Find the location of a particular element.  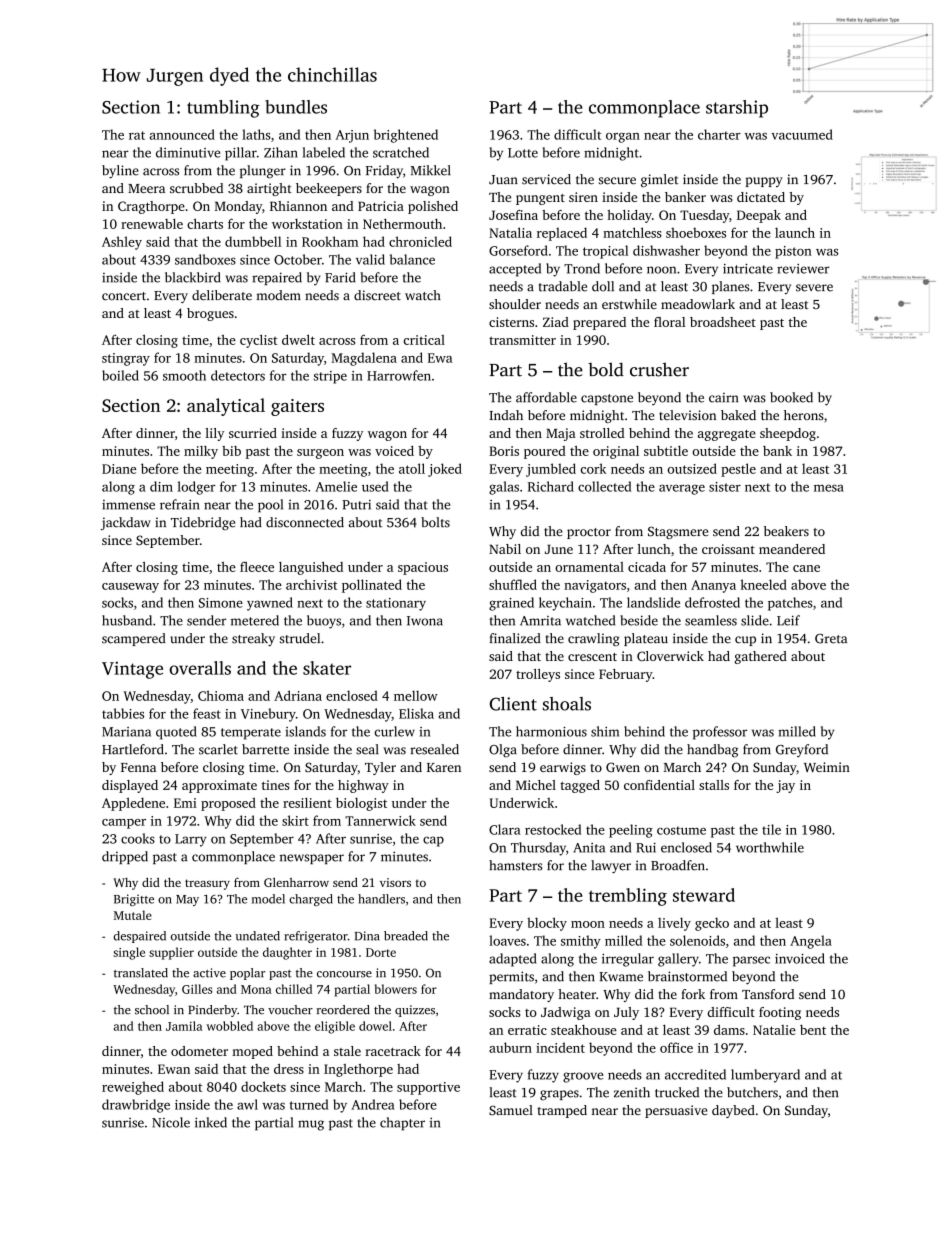

erratic is located at coordinates (527, 1030).
